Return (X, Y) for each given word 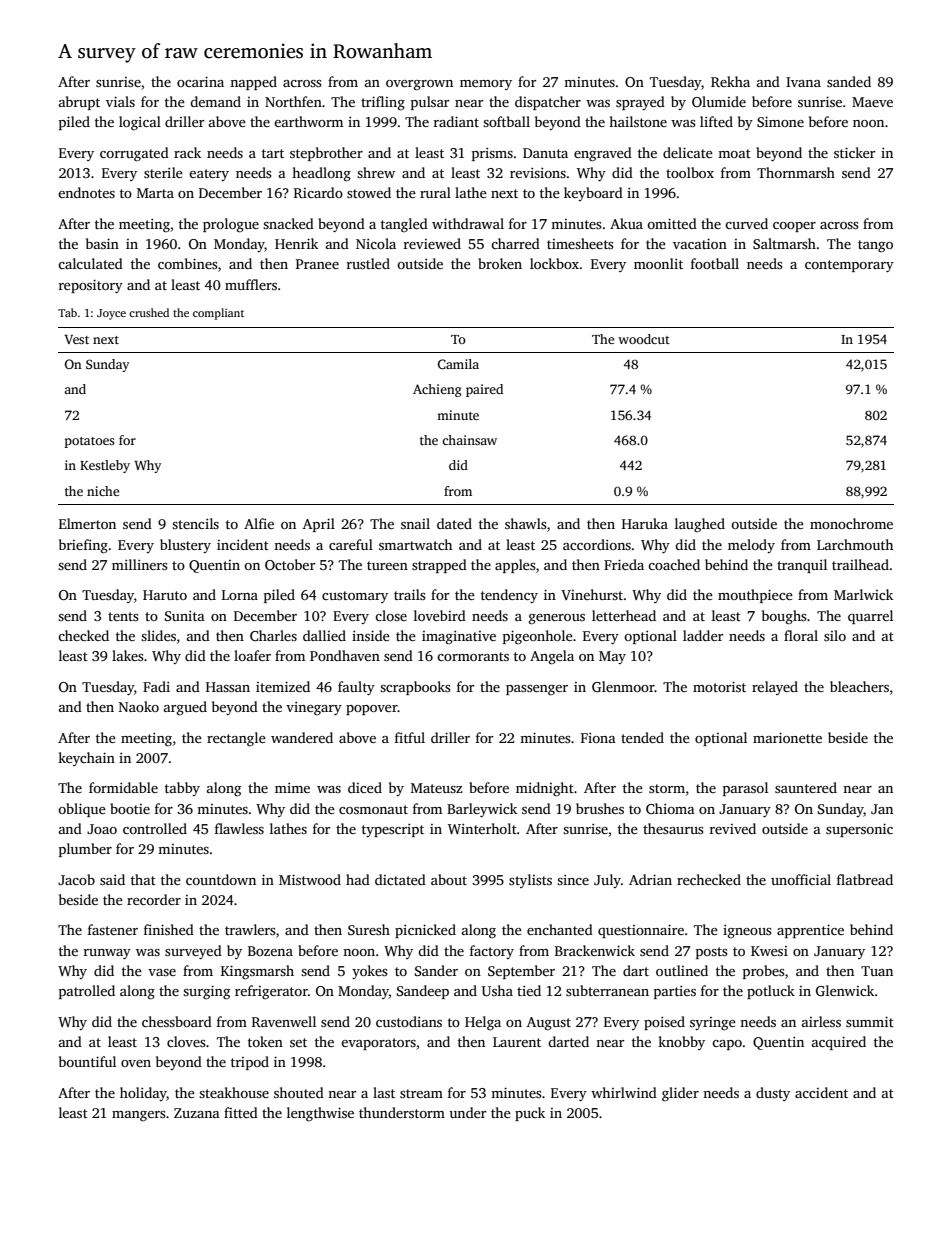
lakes (128, 655)
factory (492, 952)
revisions (538, 173)
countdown (221, 879)
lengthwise (320, 1114)
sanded (849, 81)
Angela (552, 657)
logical (140, 123)
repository (91, 286)
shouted (299, 1092)
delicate (688, 152)
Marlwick (863, 594)
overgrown (419, 85)
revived (733, 828)
